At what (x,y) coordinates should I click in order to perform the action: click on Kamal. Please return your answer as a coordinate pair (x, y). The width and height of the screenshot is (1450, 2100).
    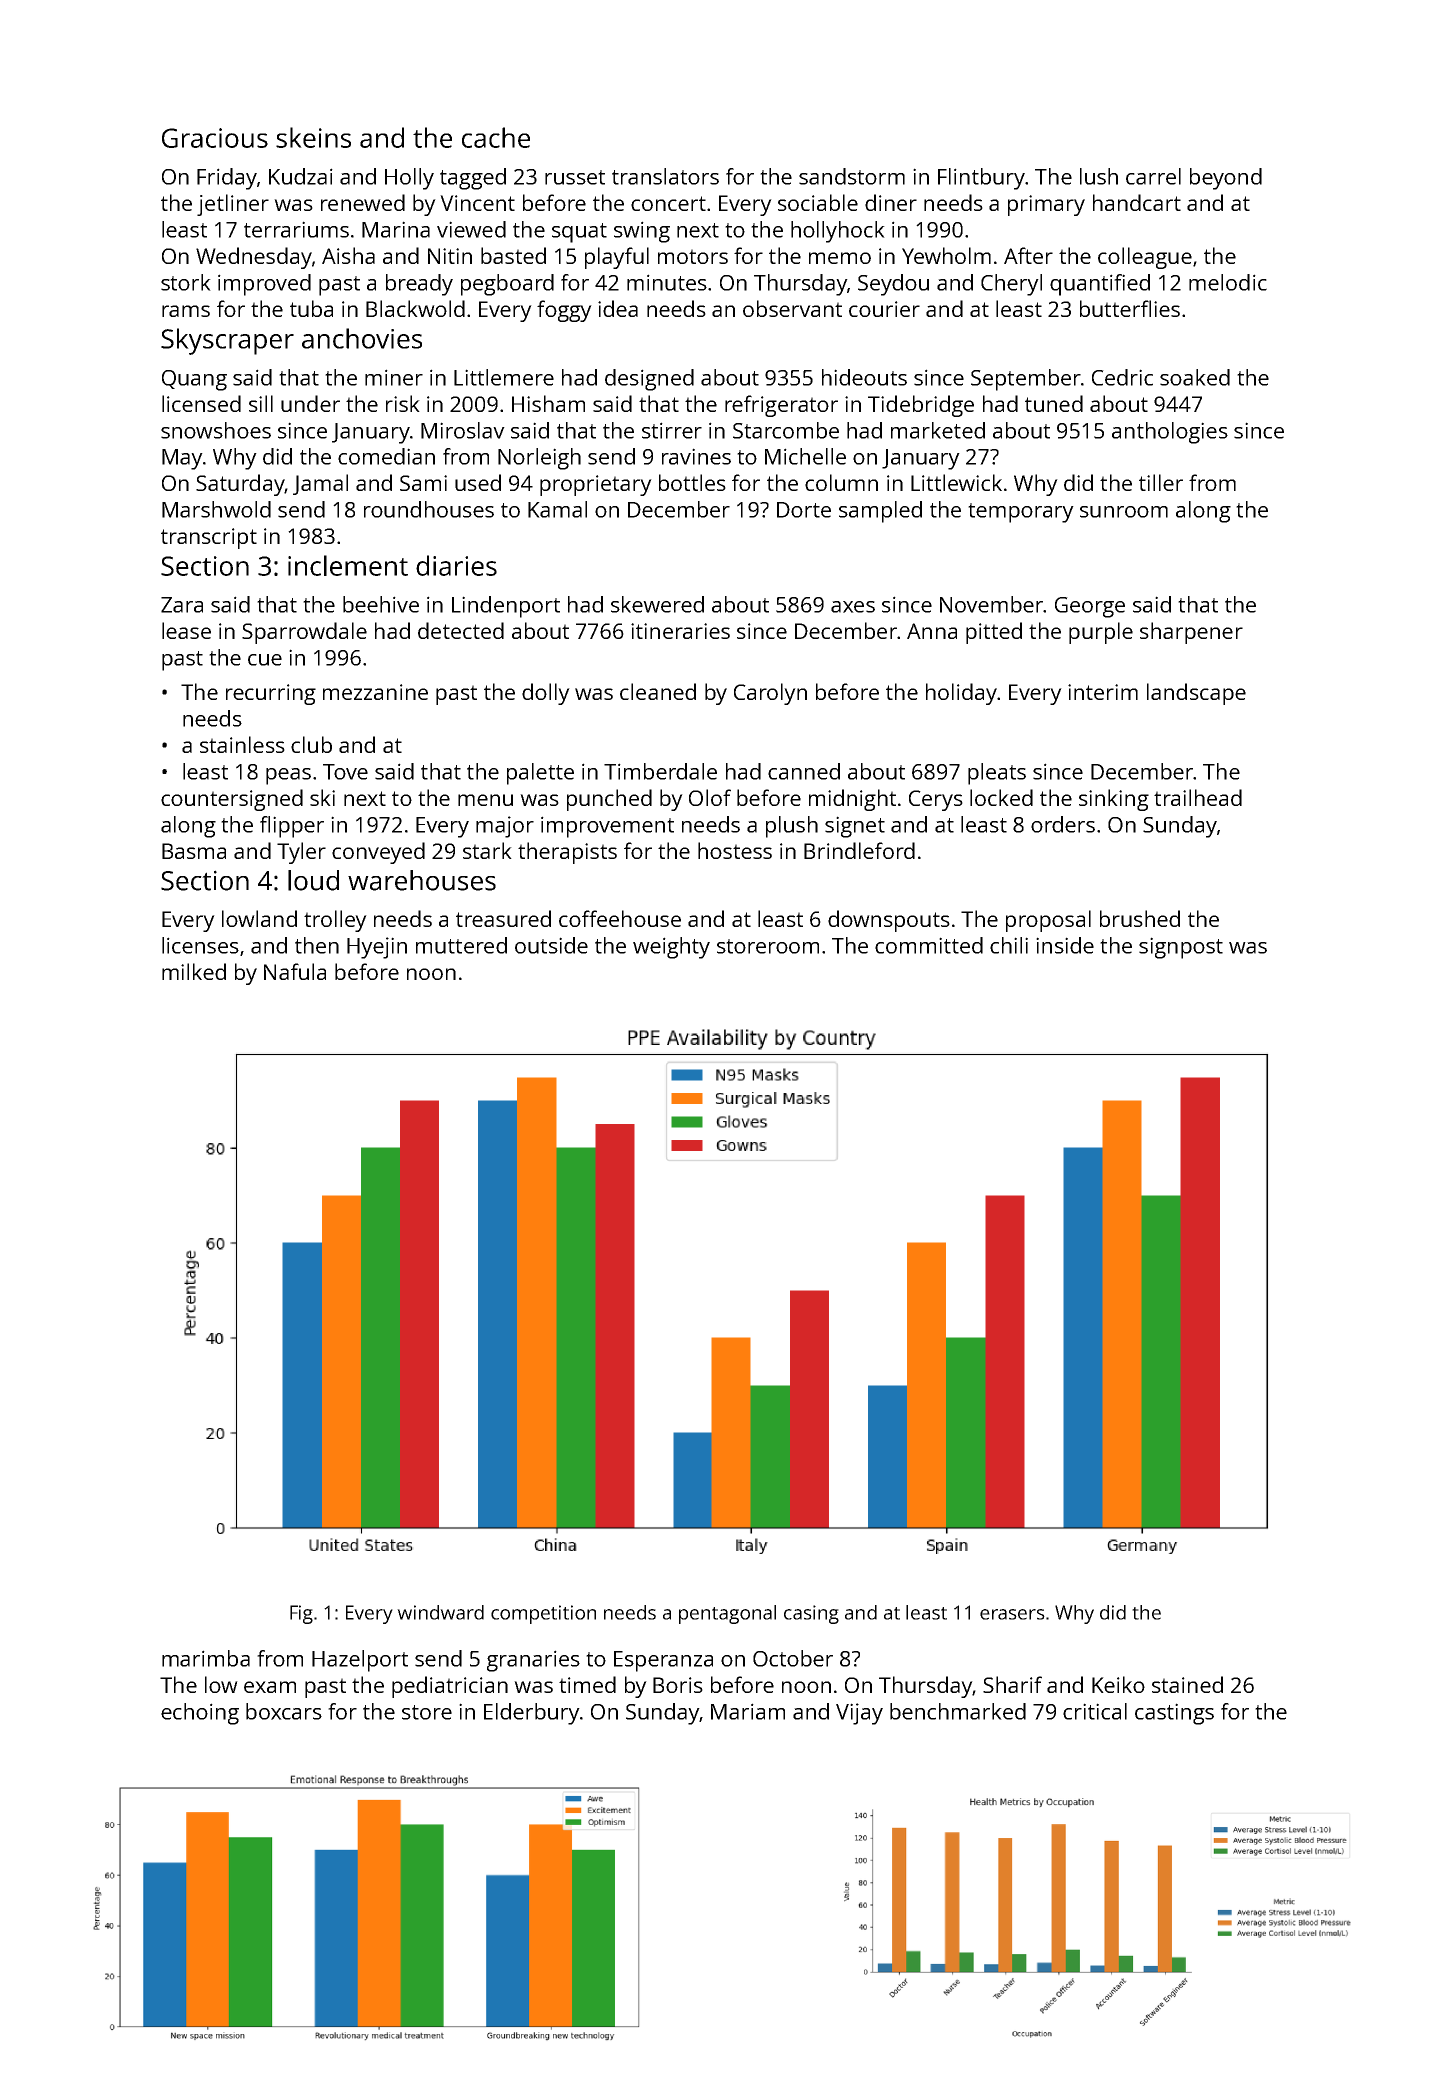
    Looking at the image, I should click on (557, 509).
